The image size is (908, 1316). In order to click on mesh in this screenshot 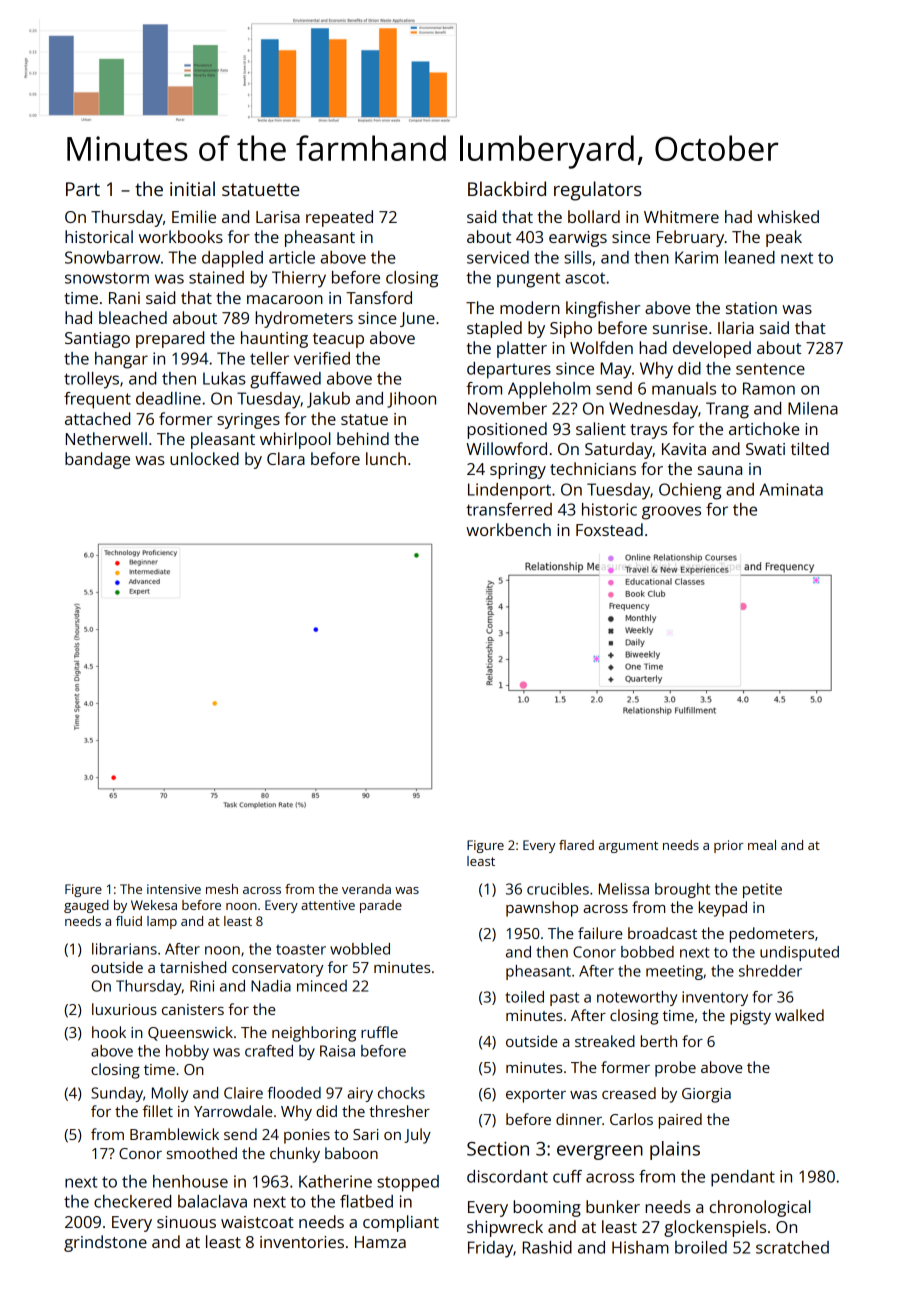, I will do `click(222, 889)`.
